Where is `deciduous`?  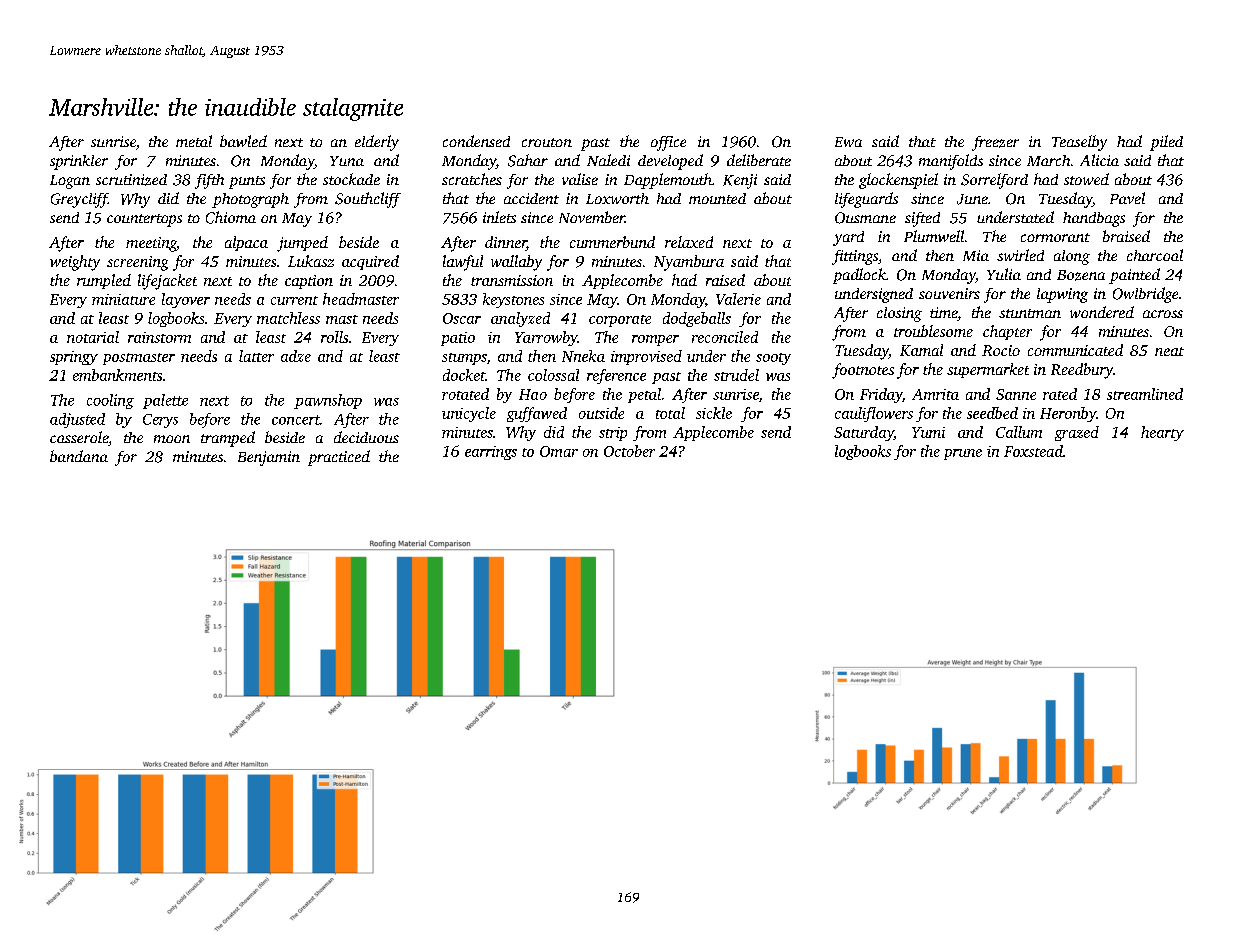 deciduous is located at coordinates (366, 437).
